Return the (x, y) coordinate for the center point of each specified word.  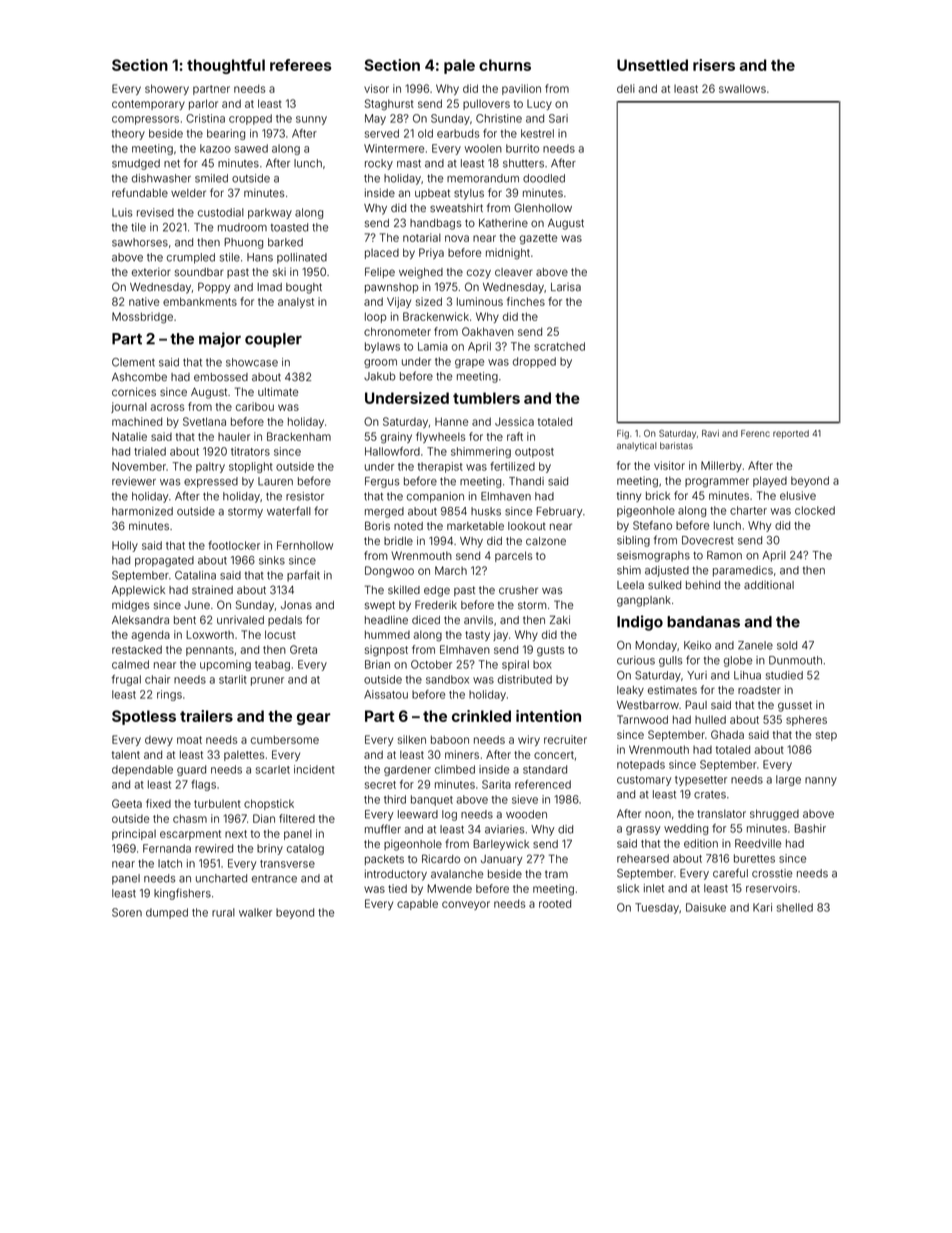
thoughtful (226, 66)
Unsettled (652, 65)
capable (417, 904)
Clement (133, 362)
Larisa (566, 287)
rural (223, 912)
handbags (436, 224)
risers (714, 65)
